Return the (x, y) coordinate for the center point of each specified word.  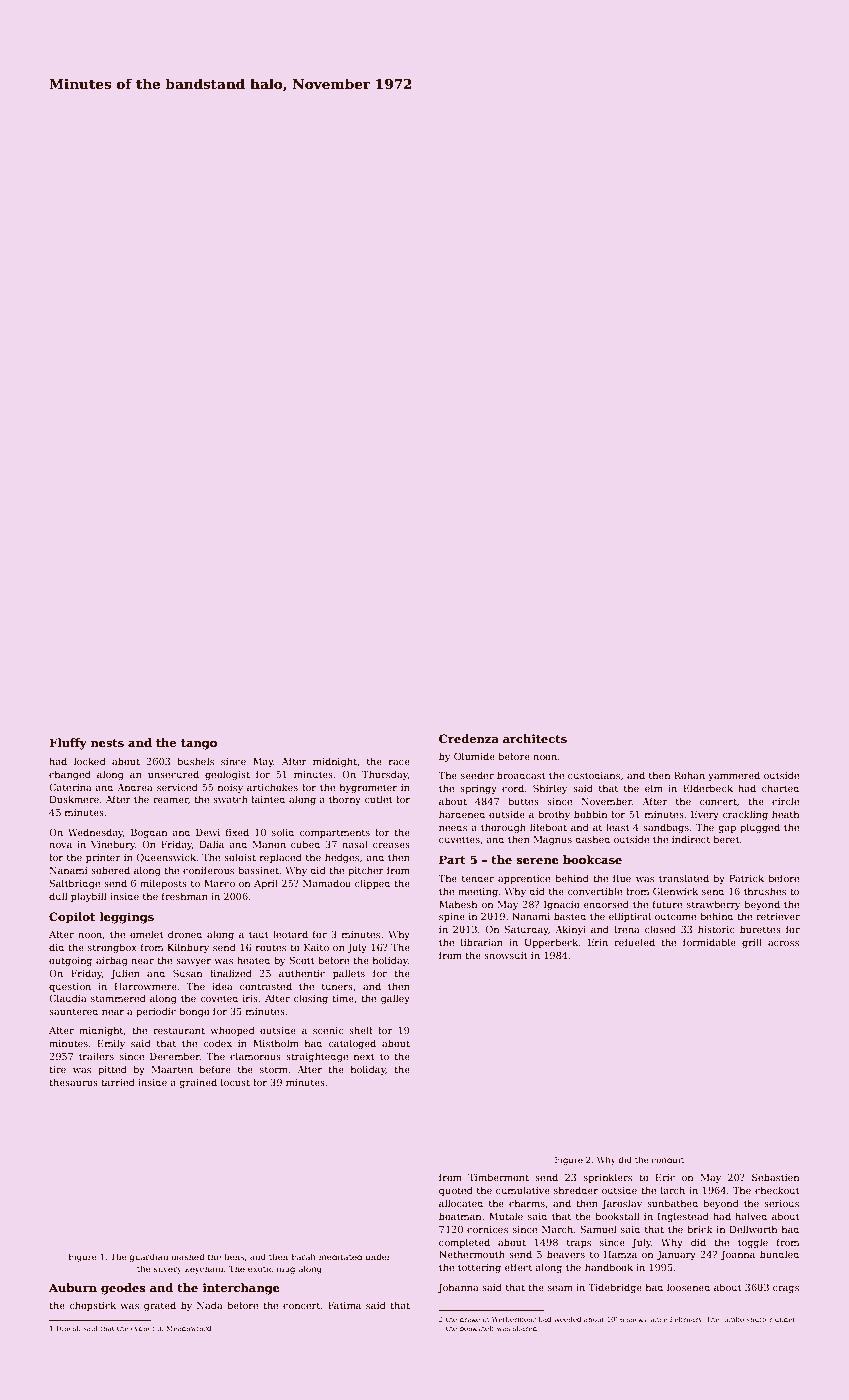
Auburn (73, 1287)
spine (452, 917)
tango (199, 744)
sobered (110, 870)
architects (535, 738)
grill (752, 943)
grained (198, 1083)
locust (235, 1082)
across (783, 943)
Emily (111, 1044)
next (364, 1056)
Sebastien (775, 1177)
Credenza (469, 738)
